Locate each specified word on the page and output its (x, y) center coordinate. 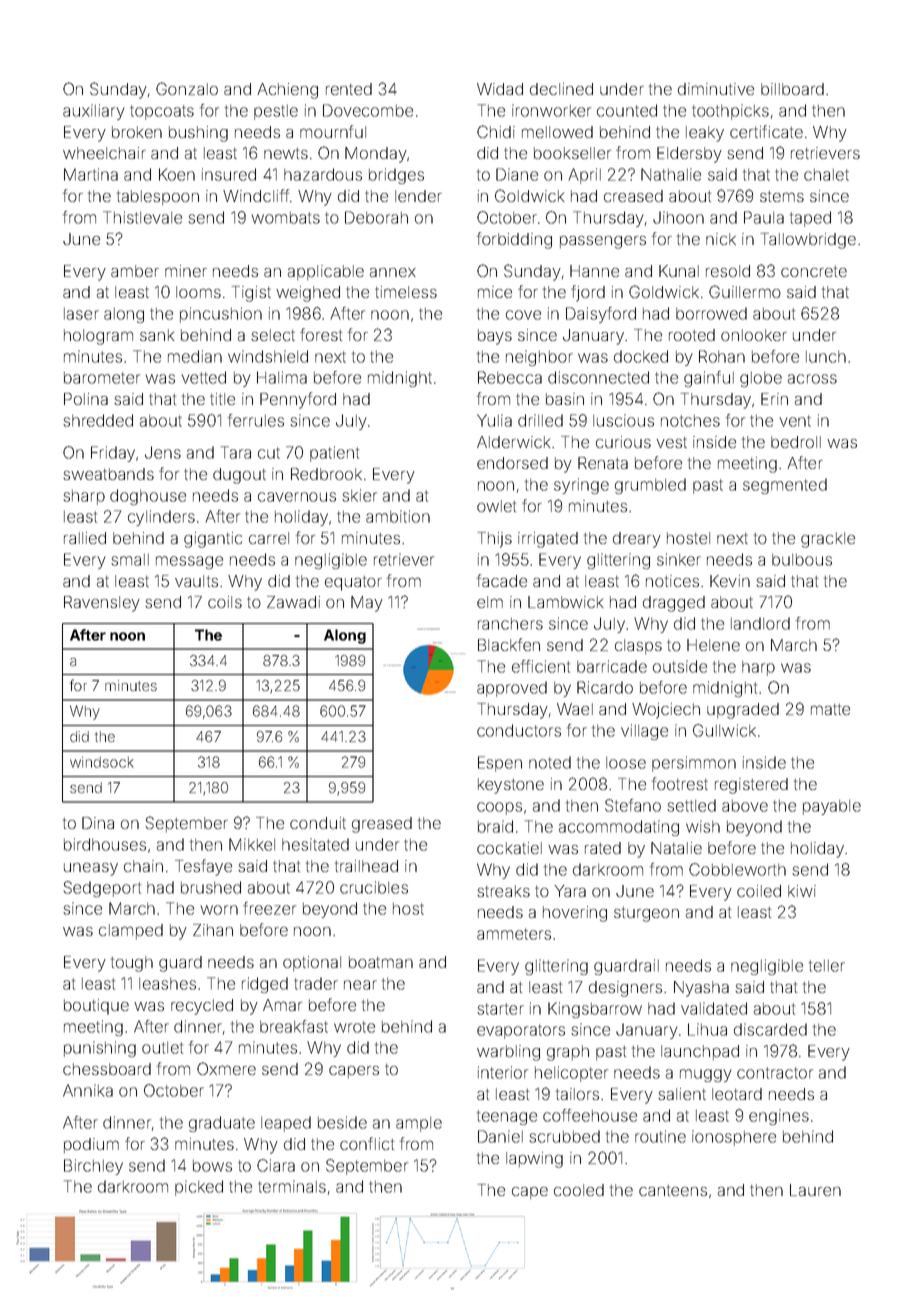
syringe (581, 486)
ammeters (514, 934)
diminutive (716, 89)
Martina (91, 174)
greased (382, 825)
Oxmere (226, 1068)
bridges (396, 176)
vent (795, 421)
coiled (759, 891)
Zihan (213, 930)
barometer (102, 378)
